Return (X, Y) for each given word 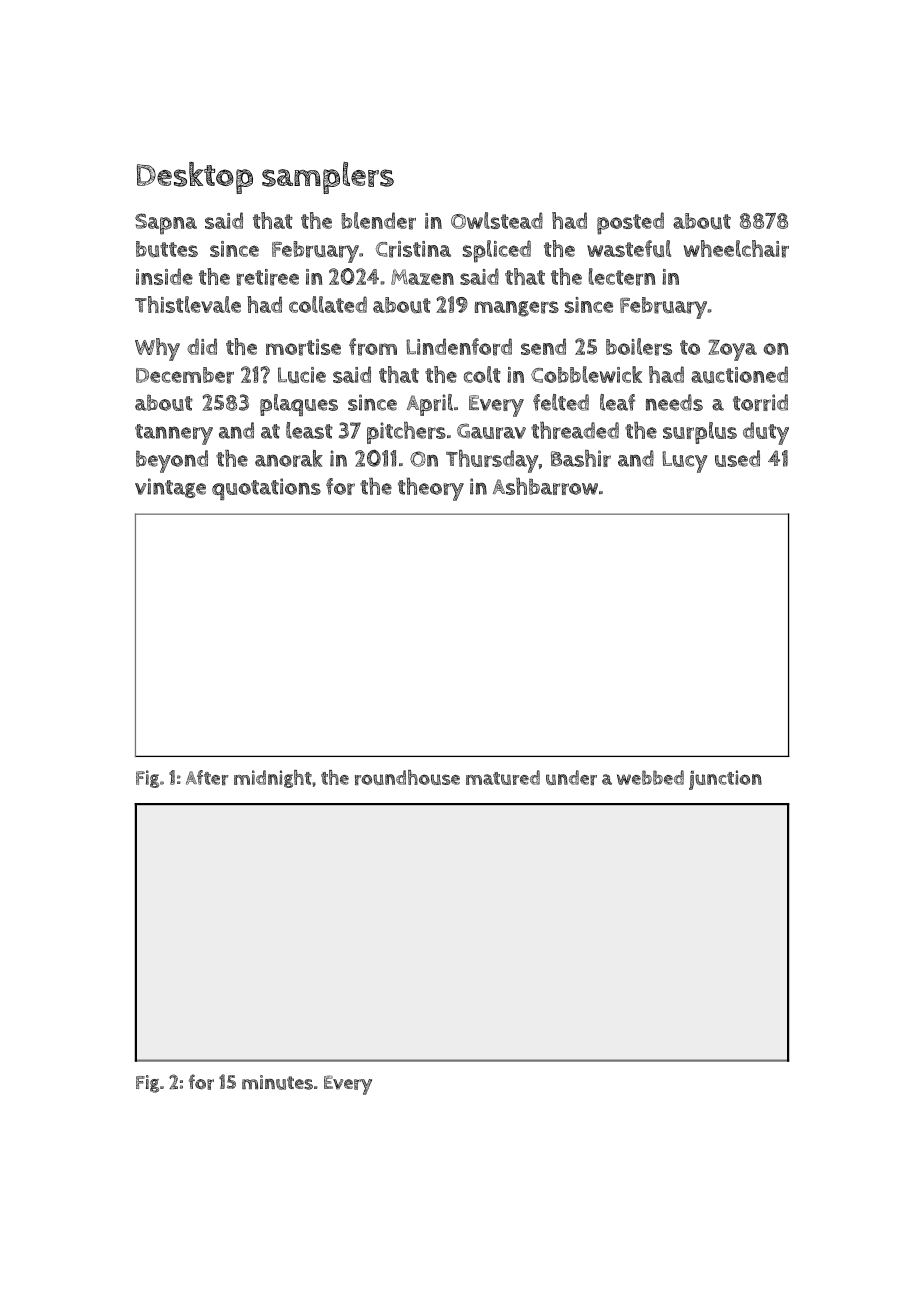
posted (630, 223)
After (207, 777)
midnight (273, 779)
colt (482, 374)
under (571, 777)
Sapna (166, 224)
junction (725, 780)
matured (503, 777)
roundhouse (407, 777)
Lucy (684, 462)
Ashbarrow (545, 486)
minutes (277, 1082)
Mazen (422, 277)
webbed (650, 777)
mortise (303, 347)
